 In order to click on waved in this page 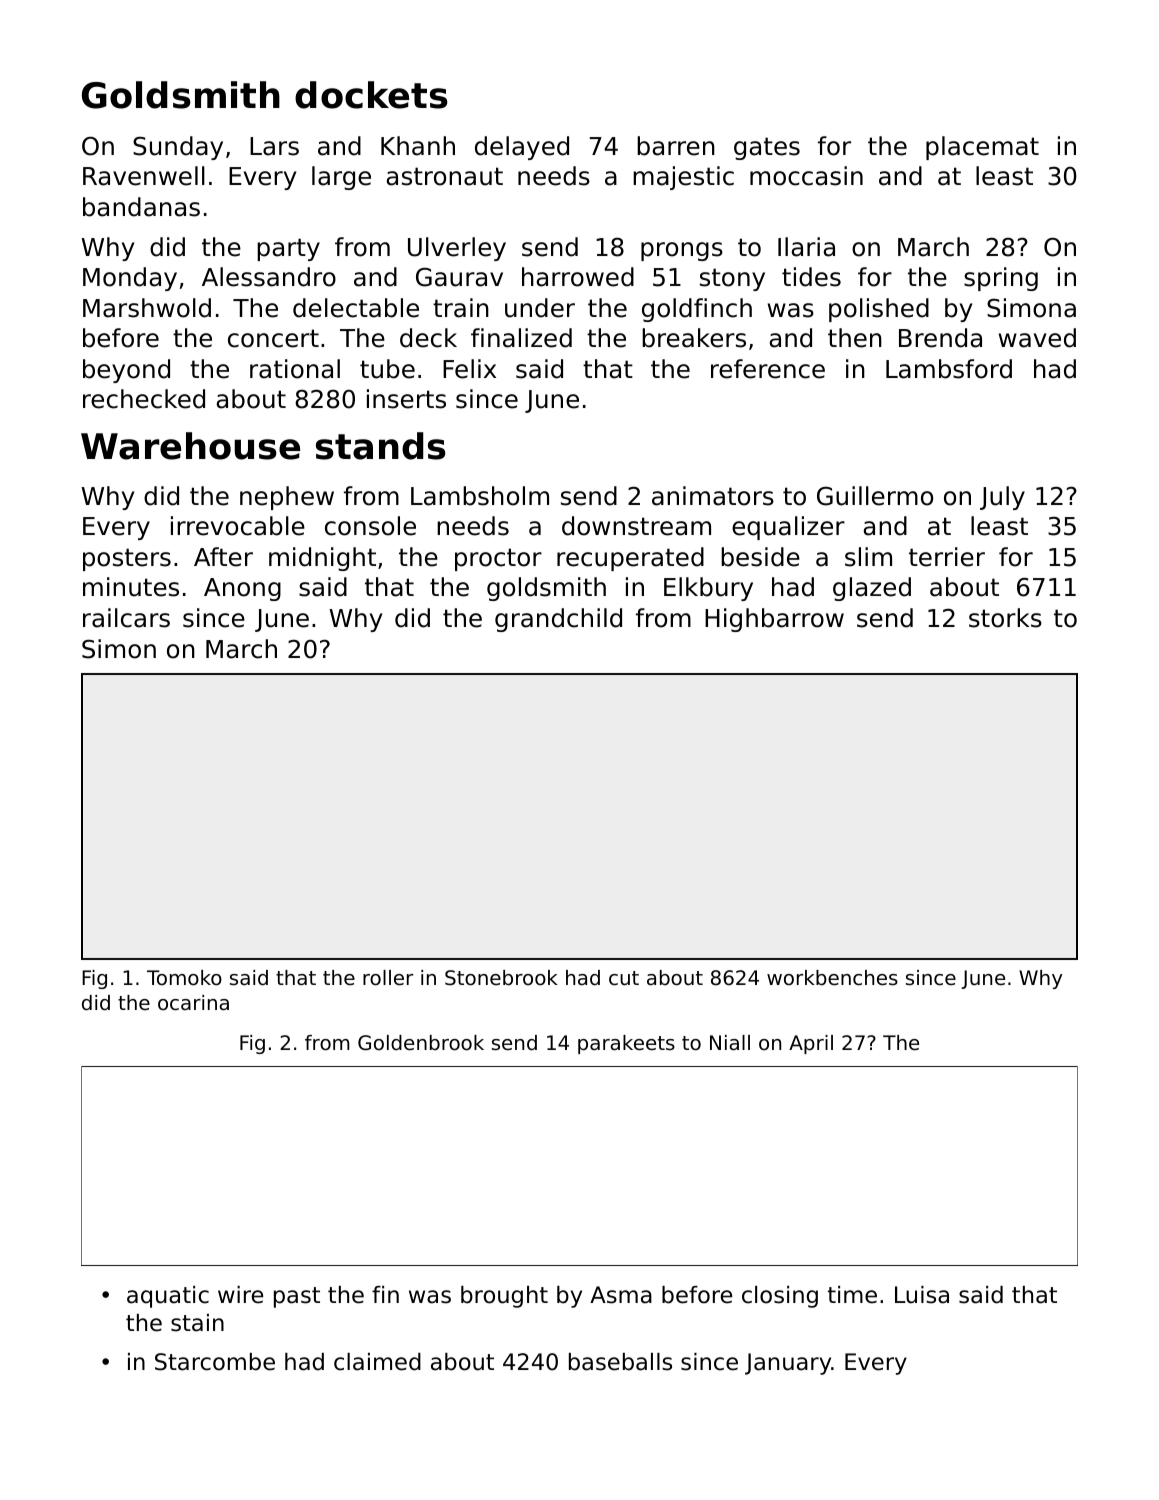, I will do `click(1037, 338)`.
